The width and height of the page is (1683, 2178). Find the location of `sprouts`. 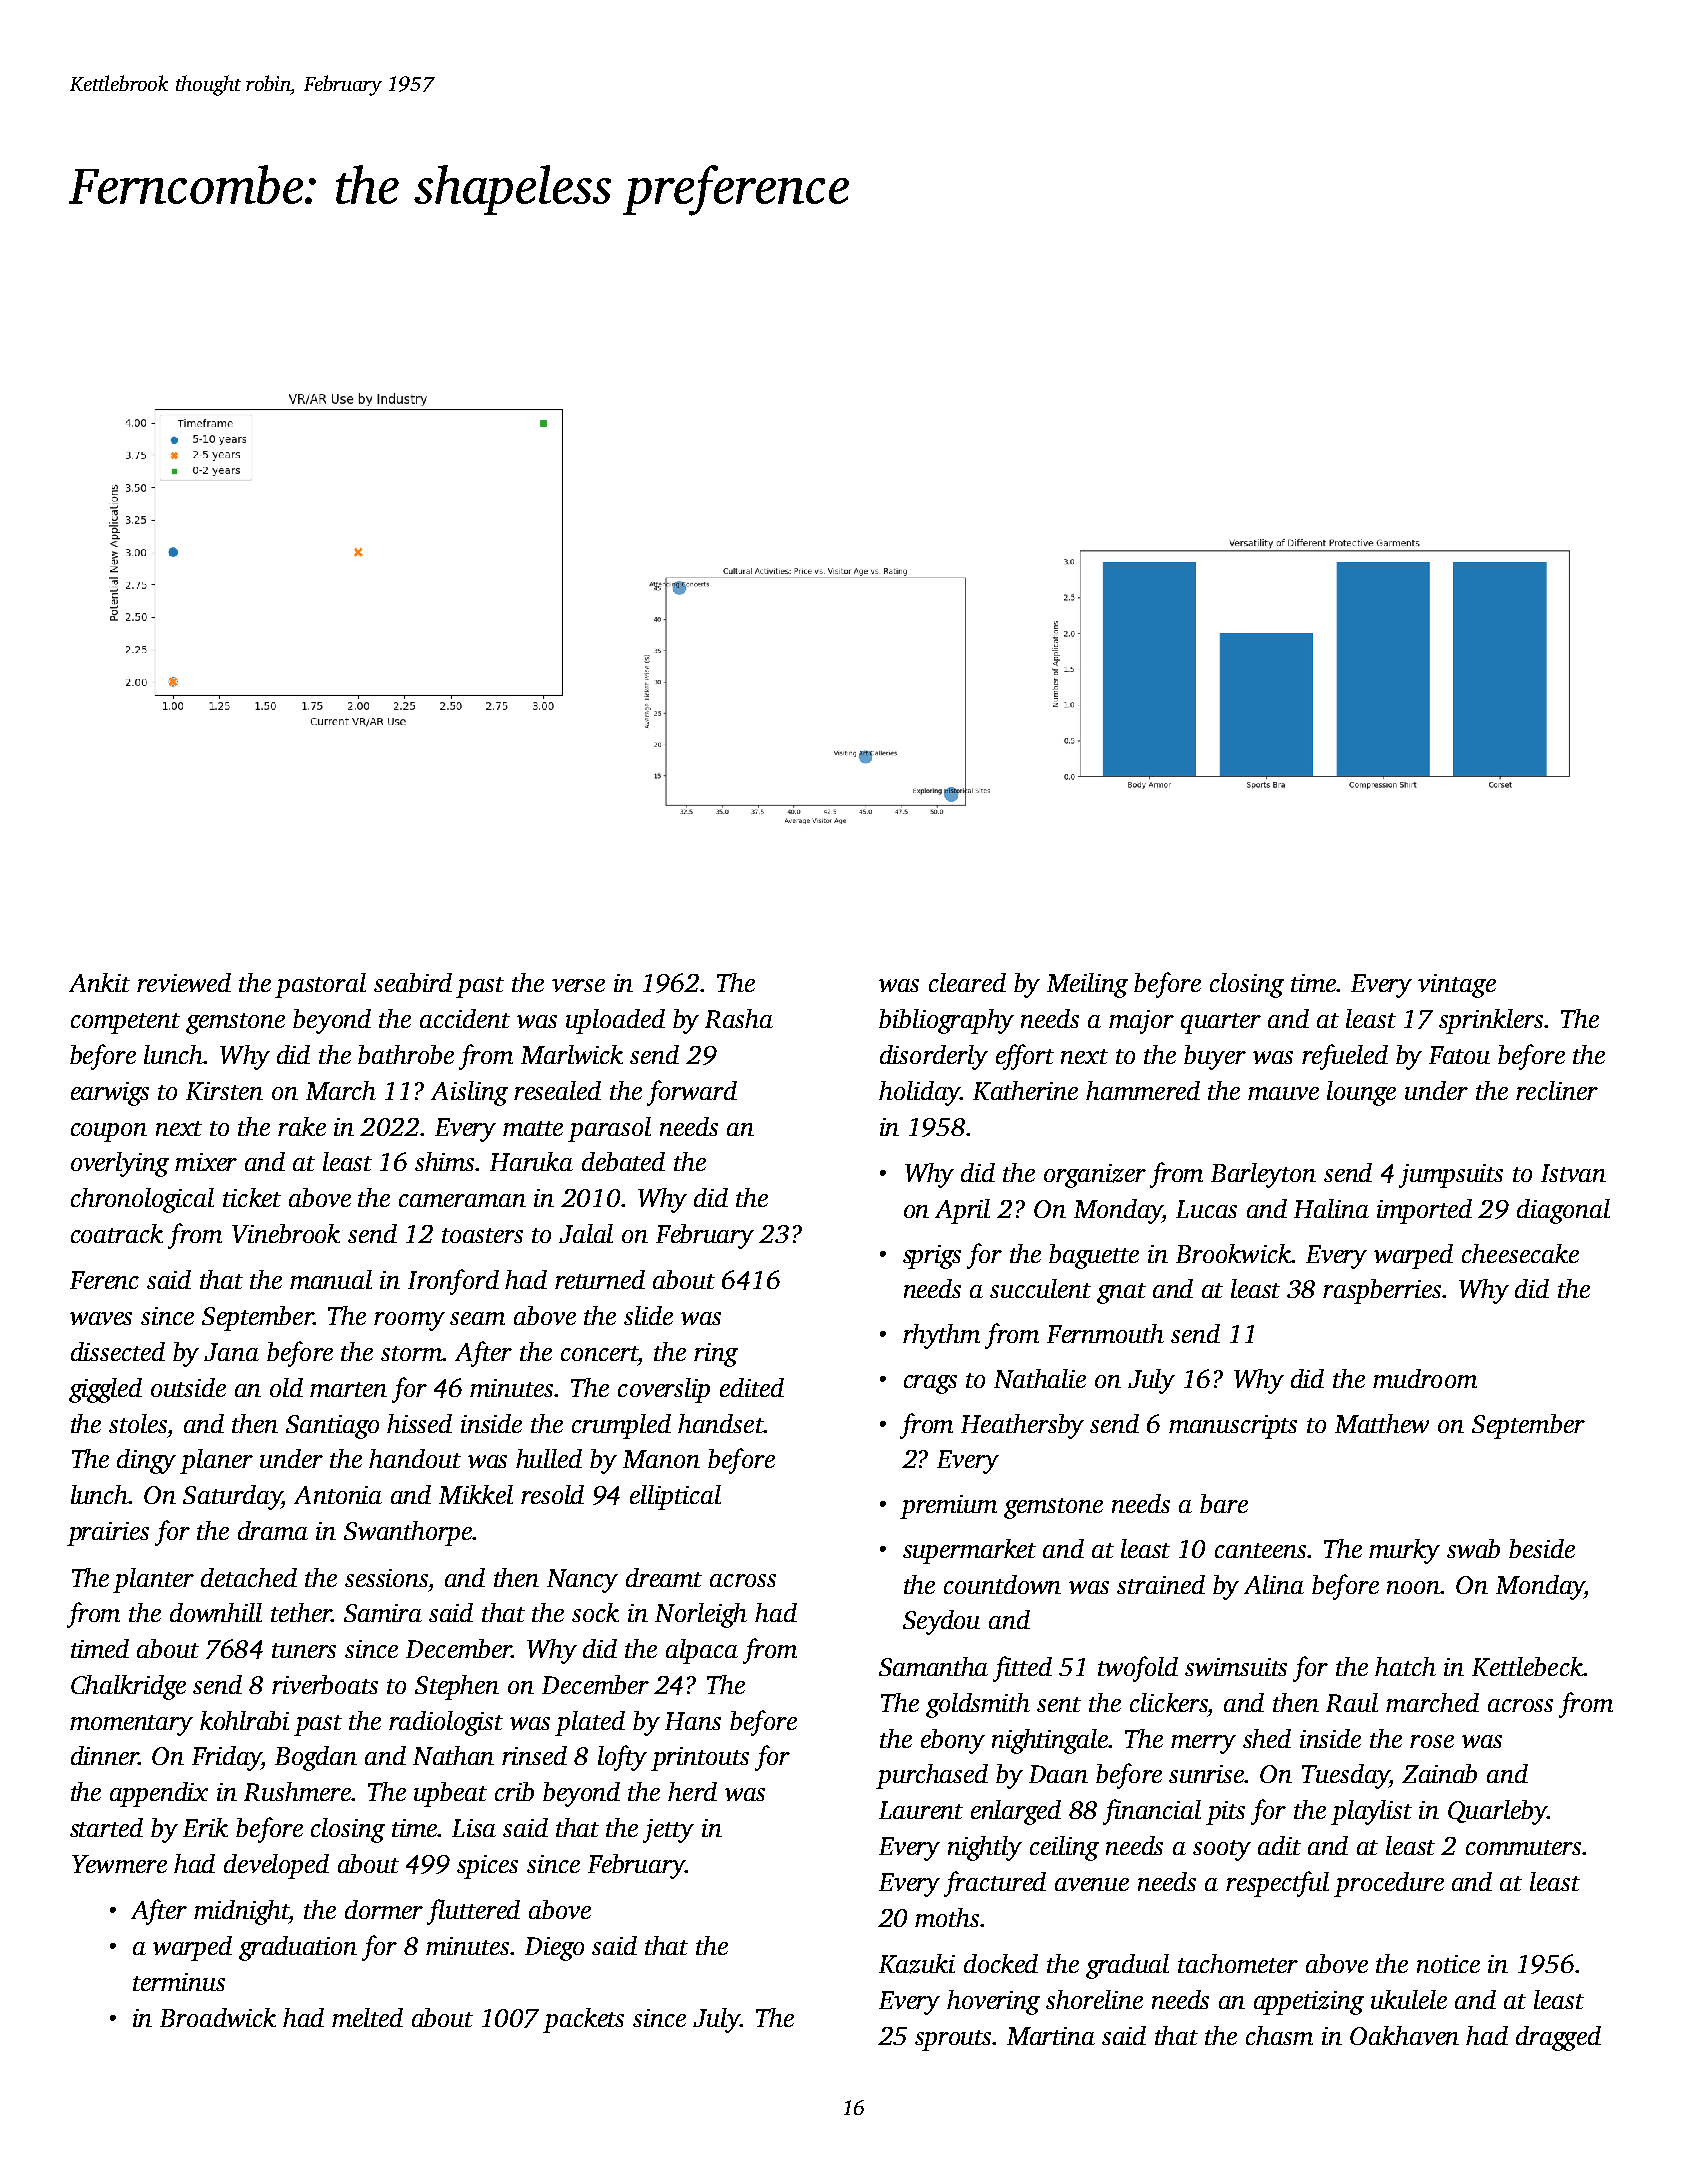

sprouts is located at coordinates (953, 2040).
